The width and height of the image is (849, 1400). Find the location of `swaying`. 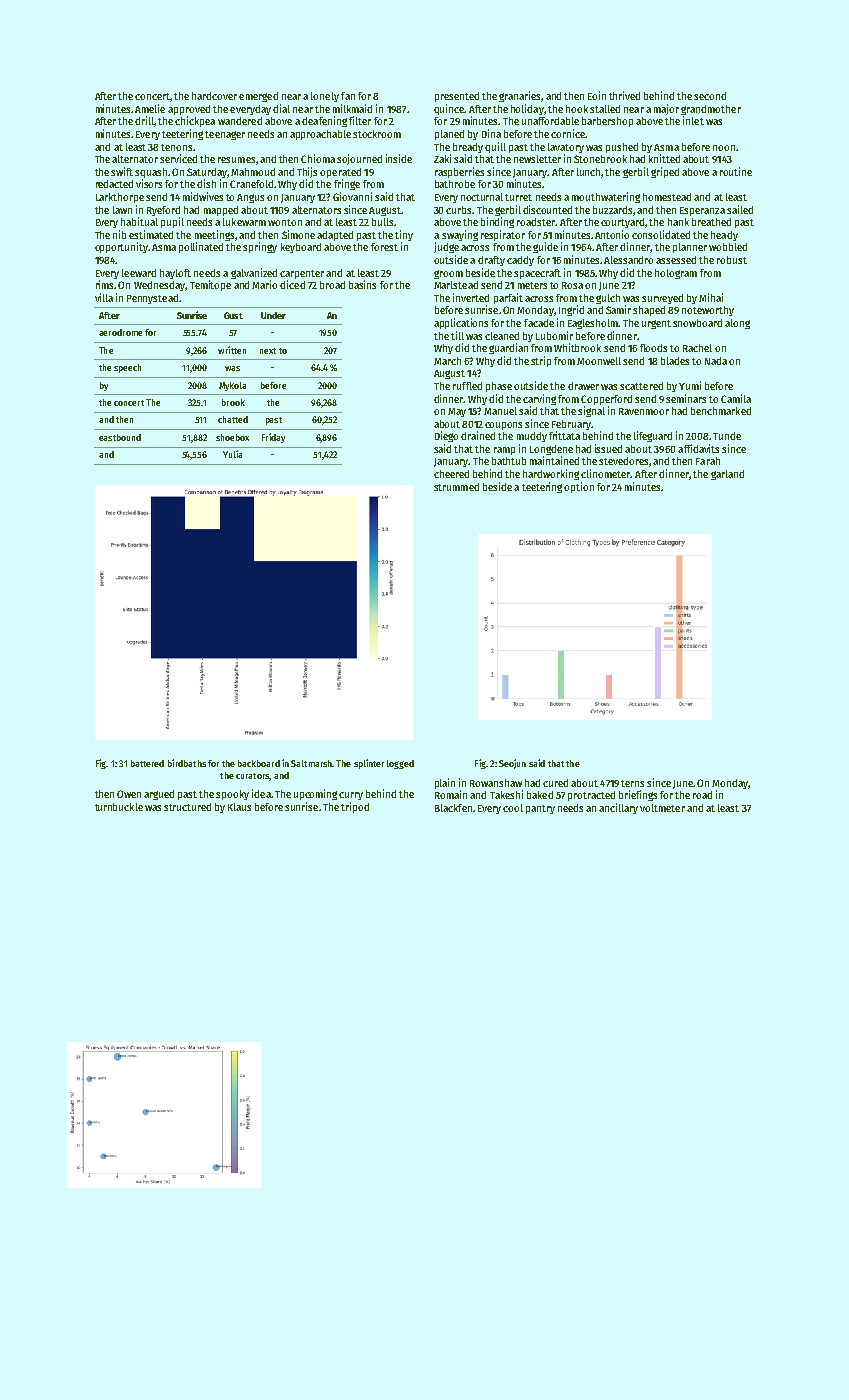

swaying is located at coordinates (460, 235).
